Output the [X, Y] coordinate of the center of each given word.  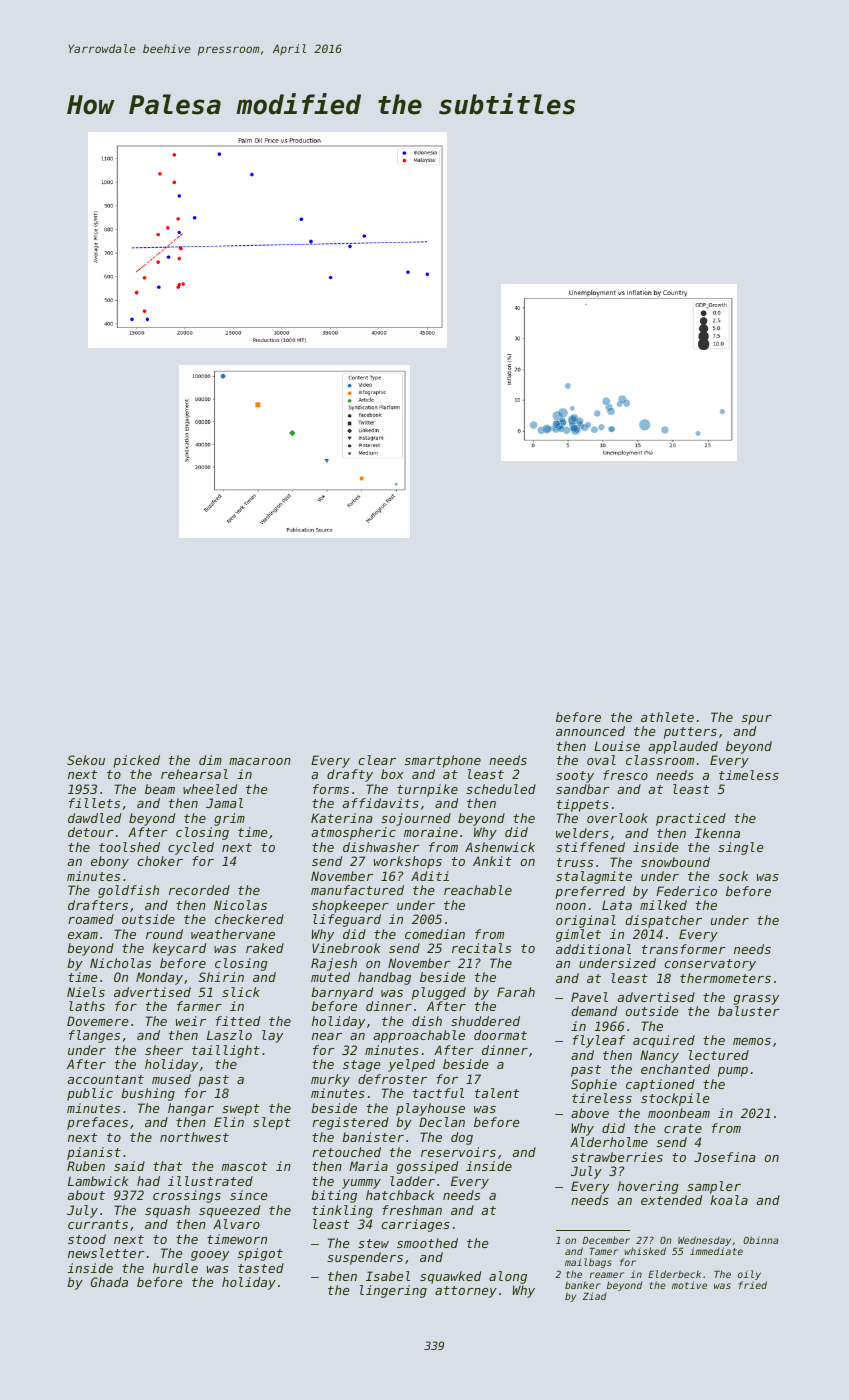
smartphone [443, 761]
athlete [667, 717]
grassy [756, 1000]
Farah [516, 992]
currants [98, 1224]
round [164, 934]
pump [733, 1072]
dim [210, 760]
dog [462, 1138]
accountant [106, 1079]
